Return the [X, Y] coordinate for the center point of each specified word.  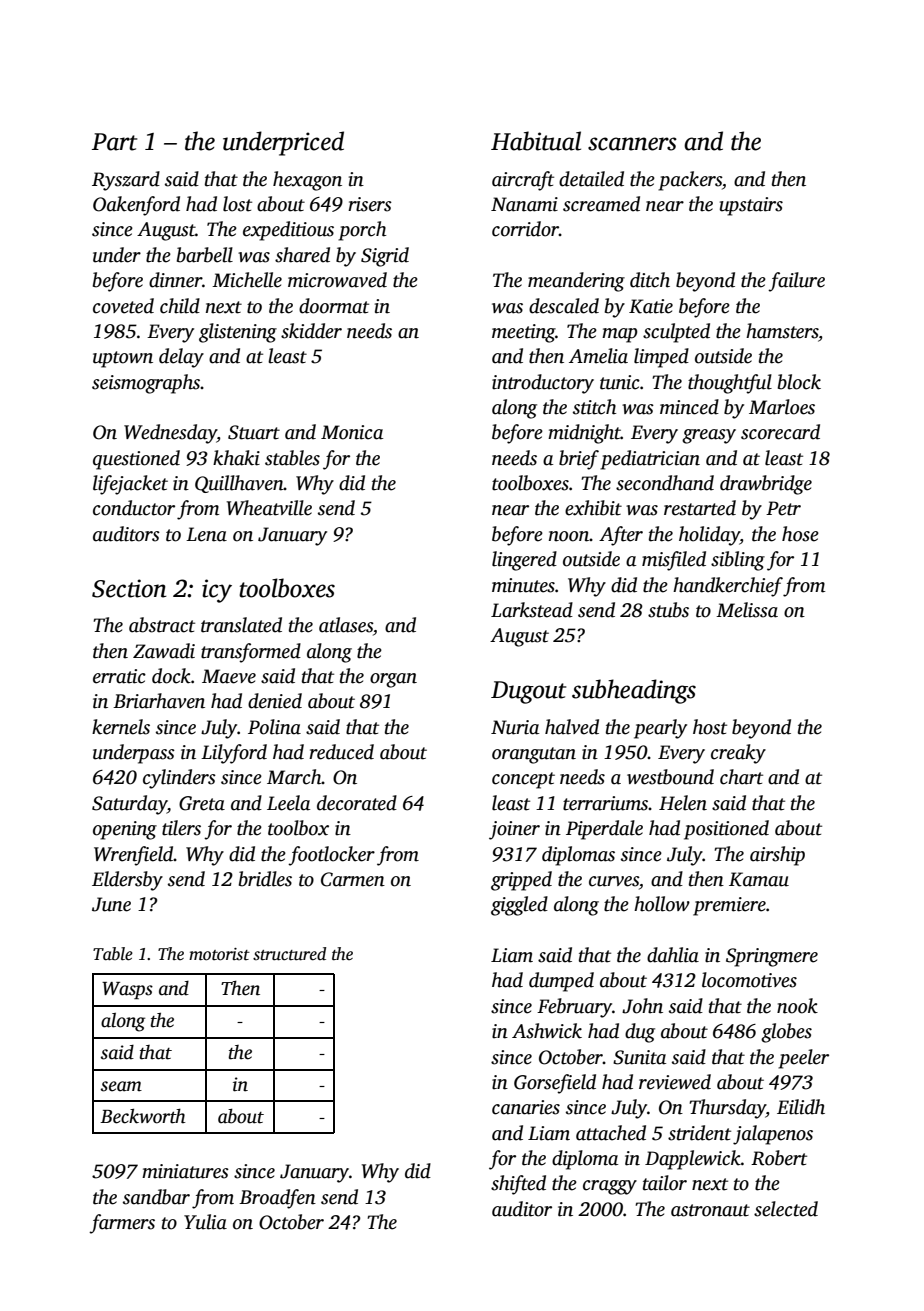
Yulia [205, 1222]
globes [786, 1033]
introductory [543, 384]
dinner [175, 280]
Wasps [127, 990]
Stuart [254, 432]
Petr [783, 508]
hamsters [782, 332]
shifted [518, 1185]
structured [289, 954]
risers [370, 204]
